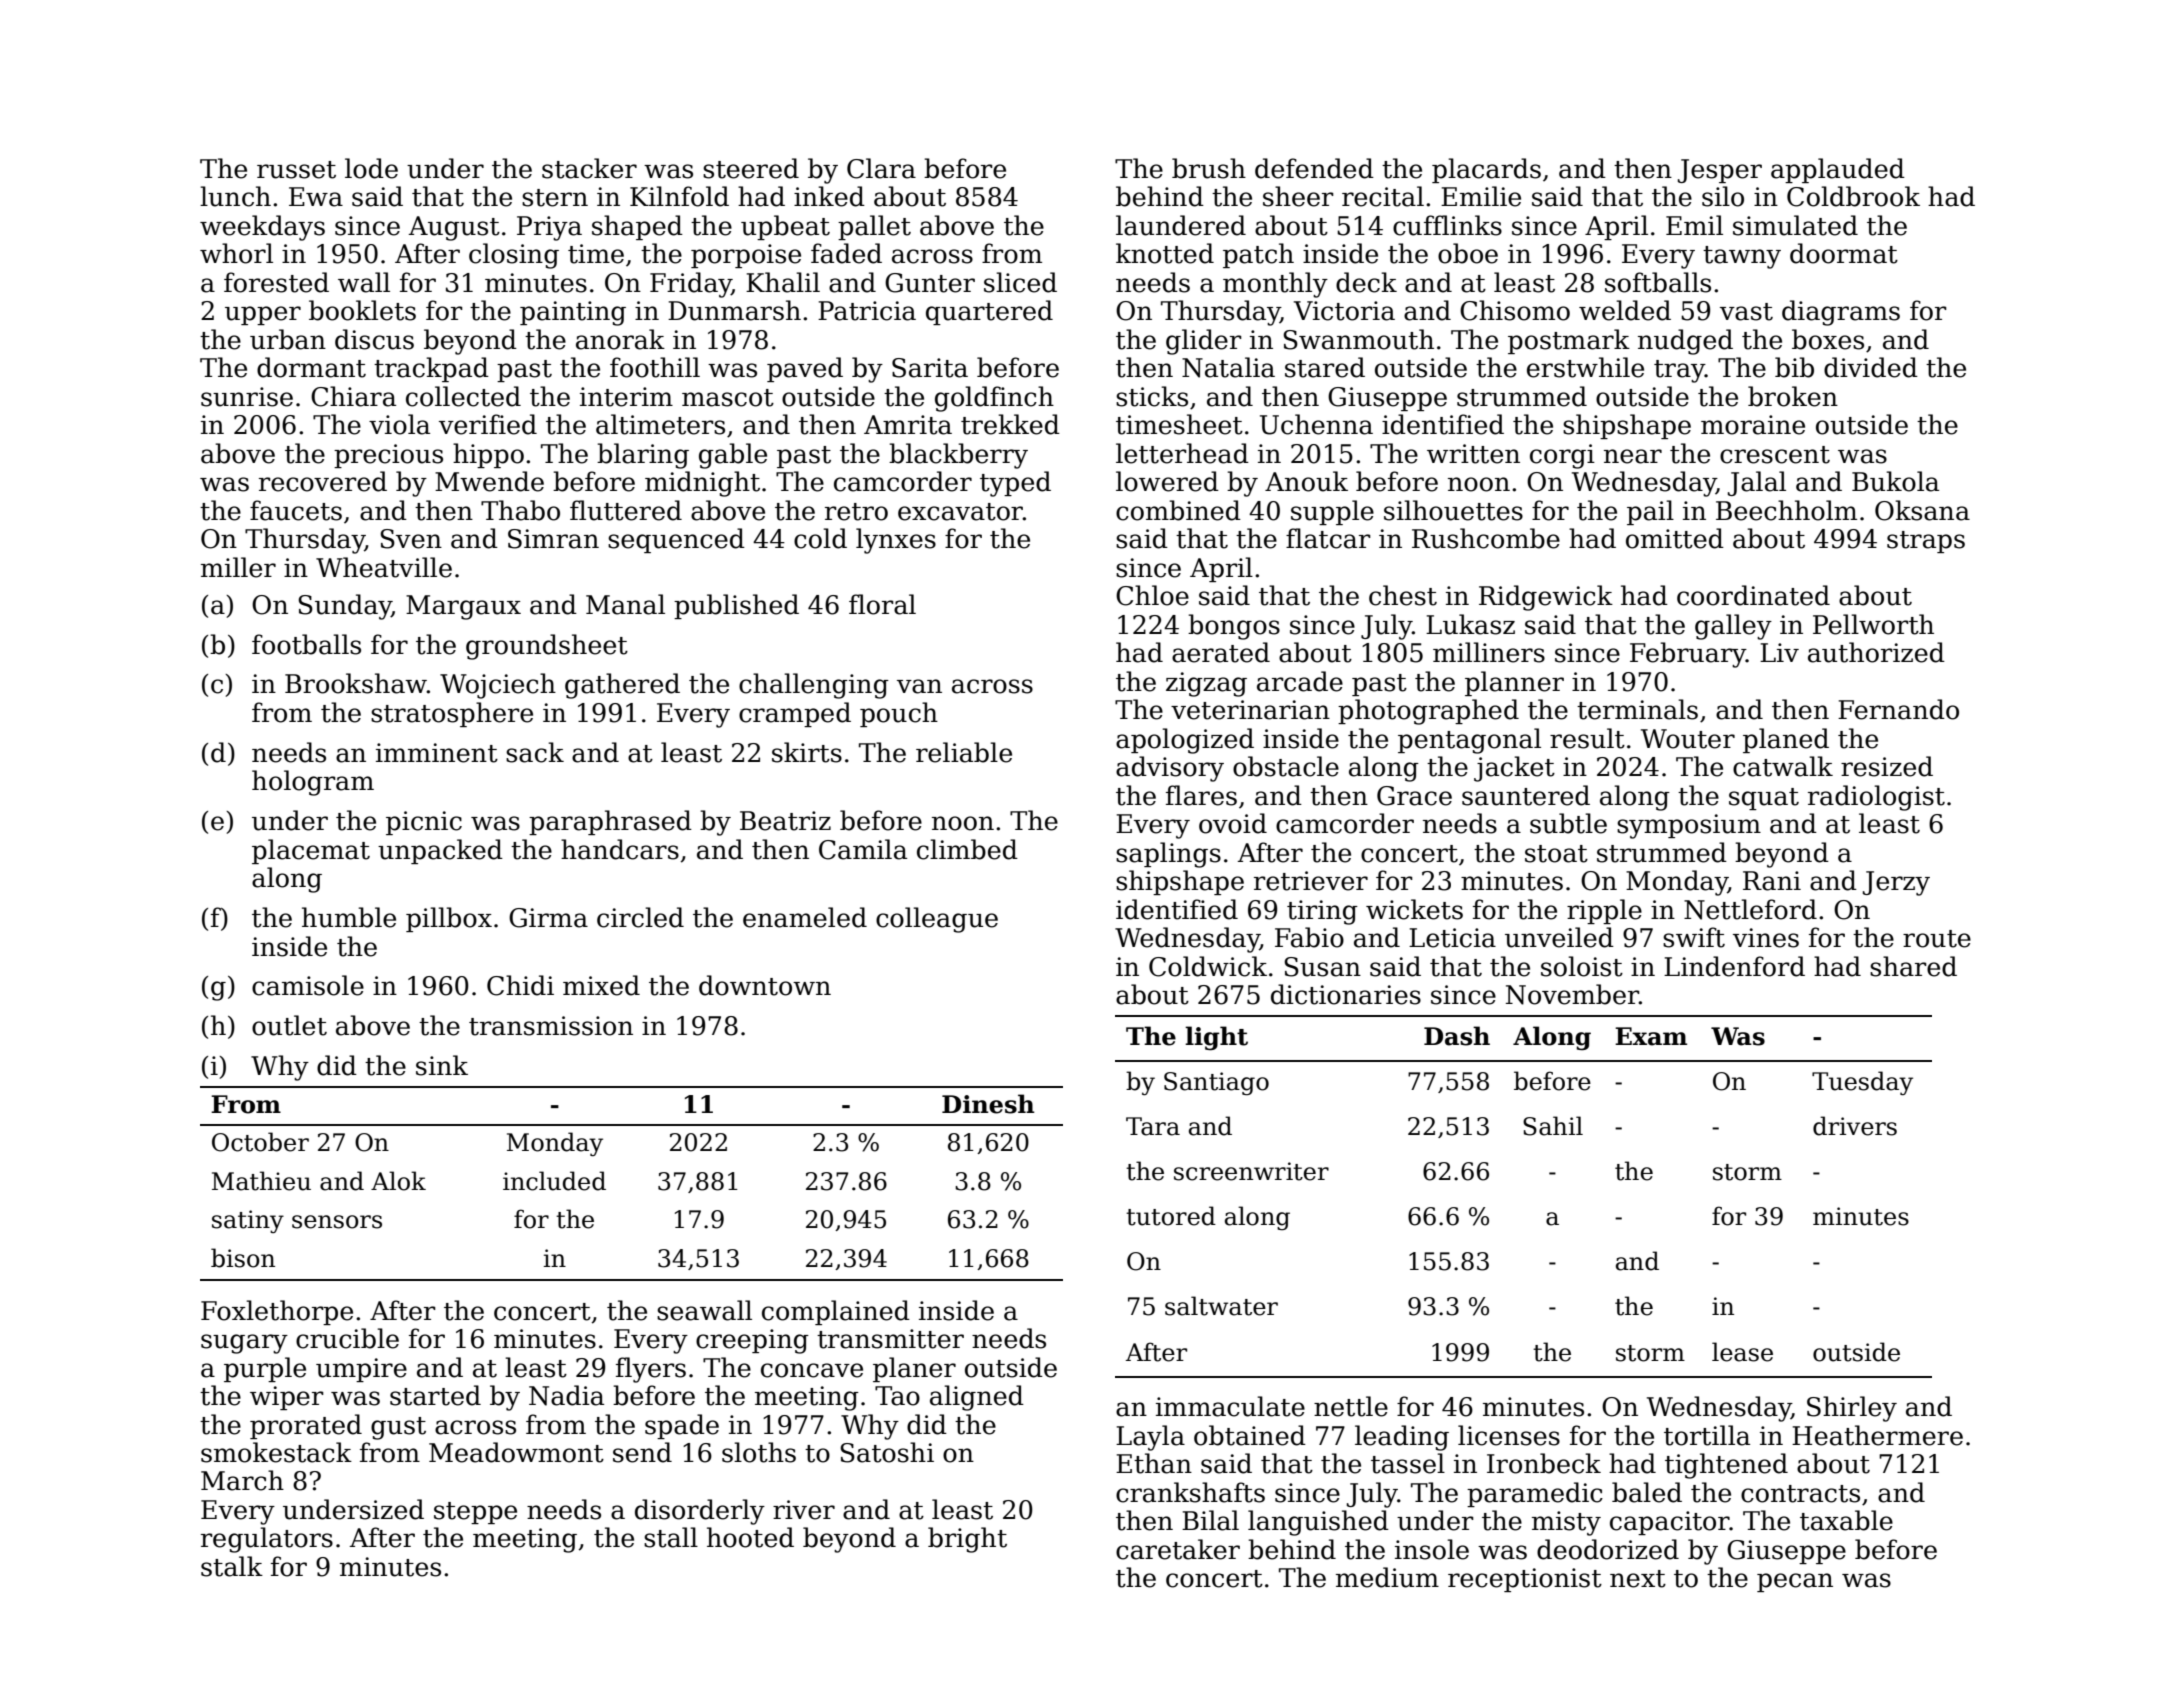 The width and height of the screenshot is (2178, 1683). What do you see at coordinates (289, 1025) in the screenshot?
I see `outlet` at bounding box center [289, 1025].
